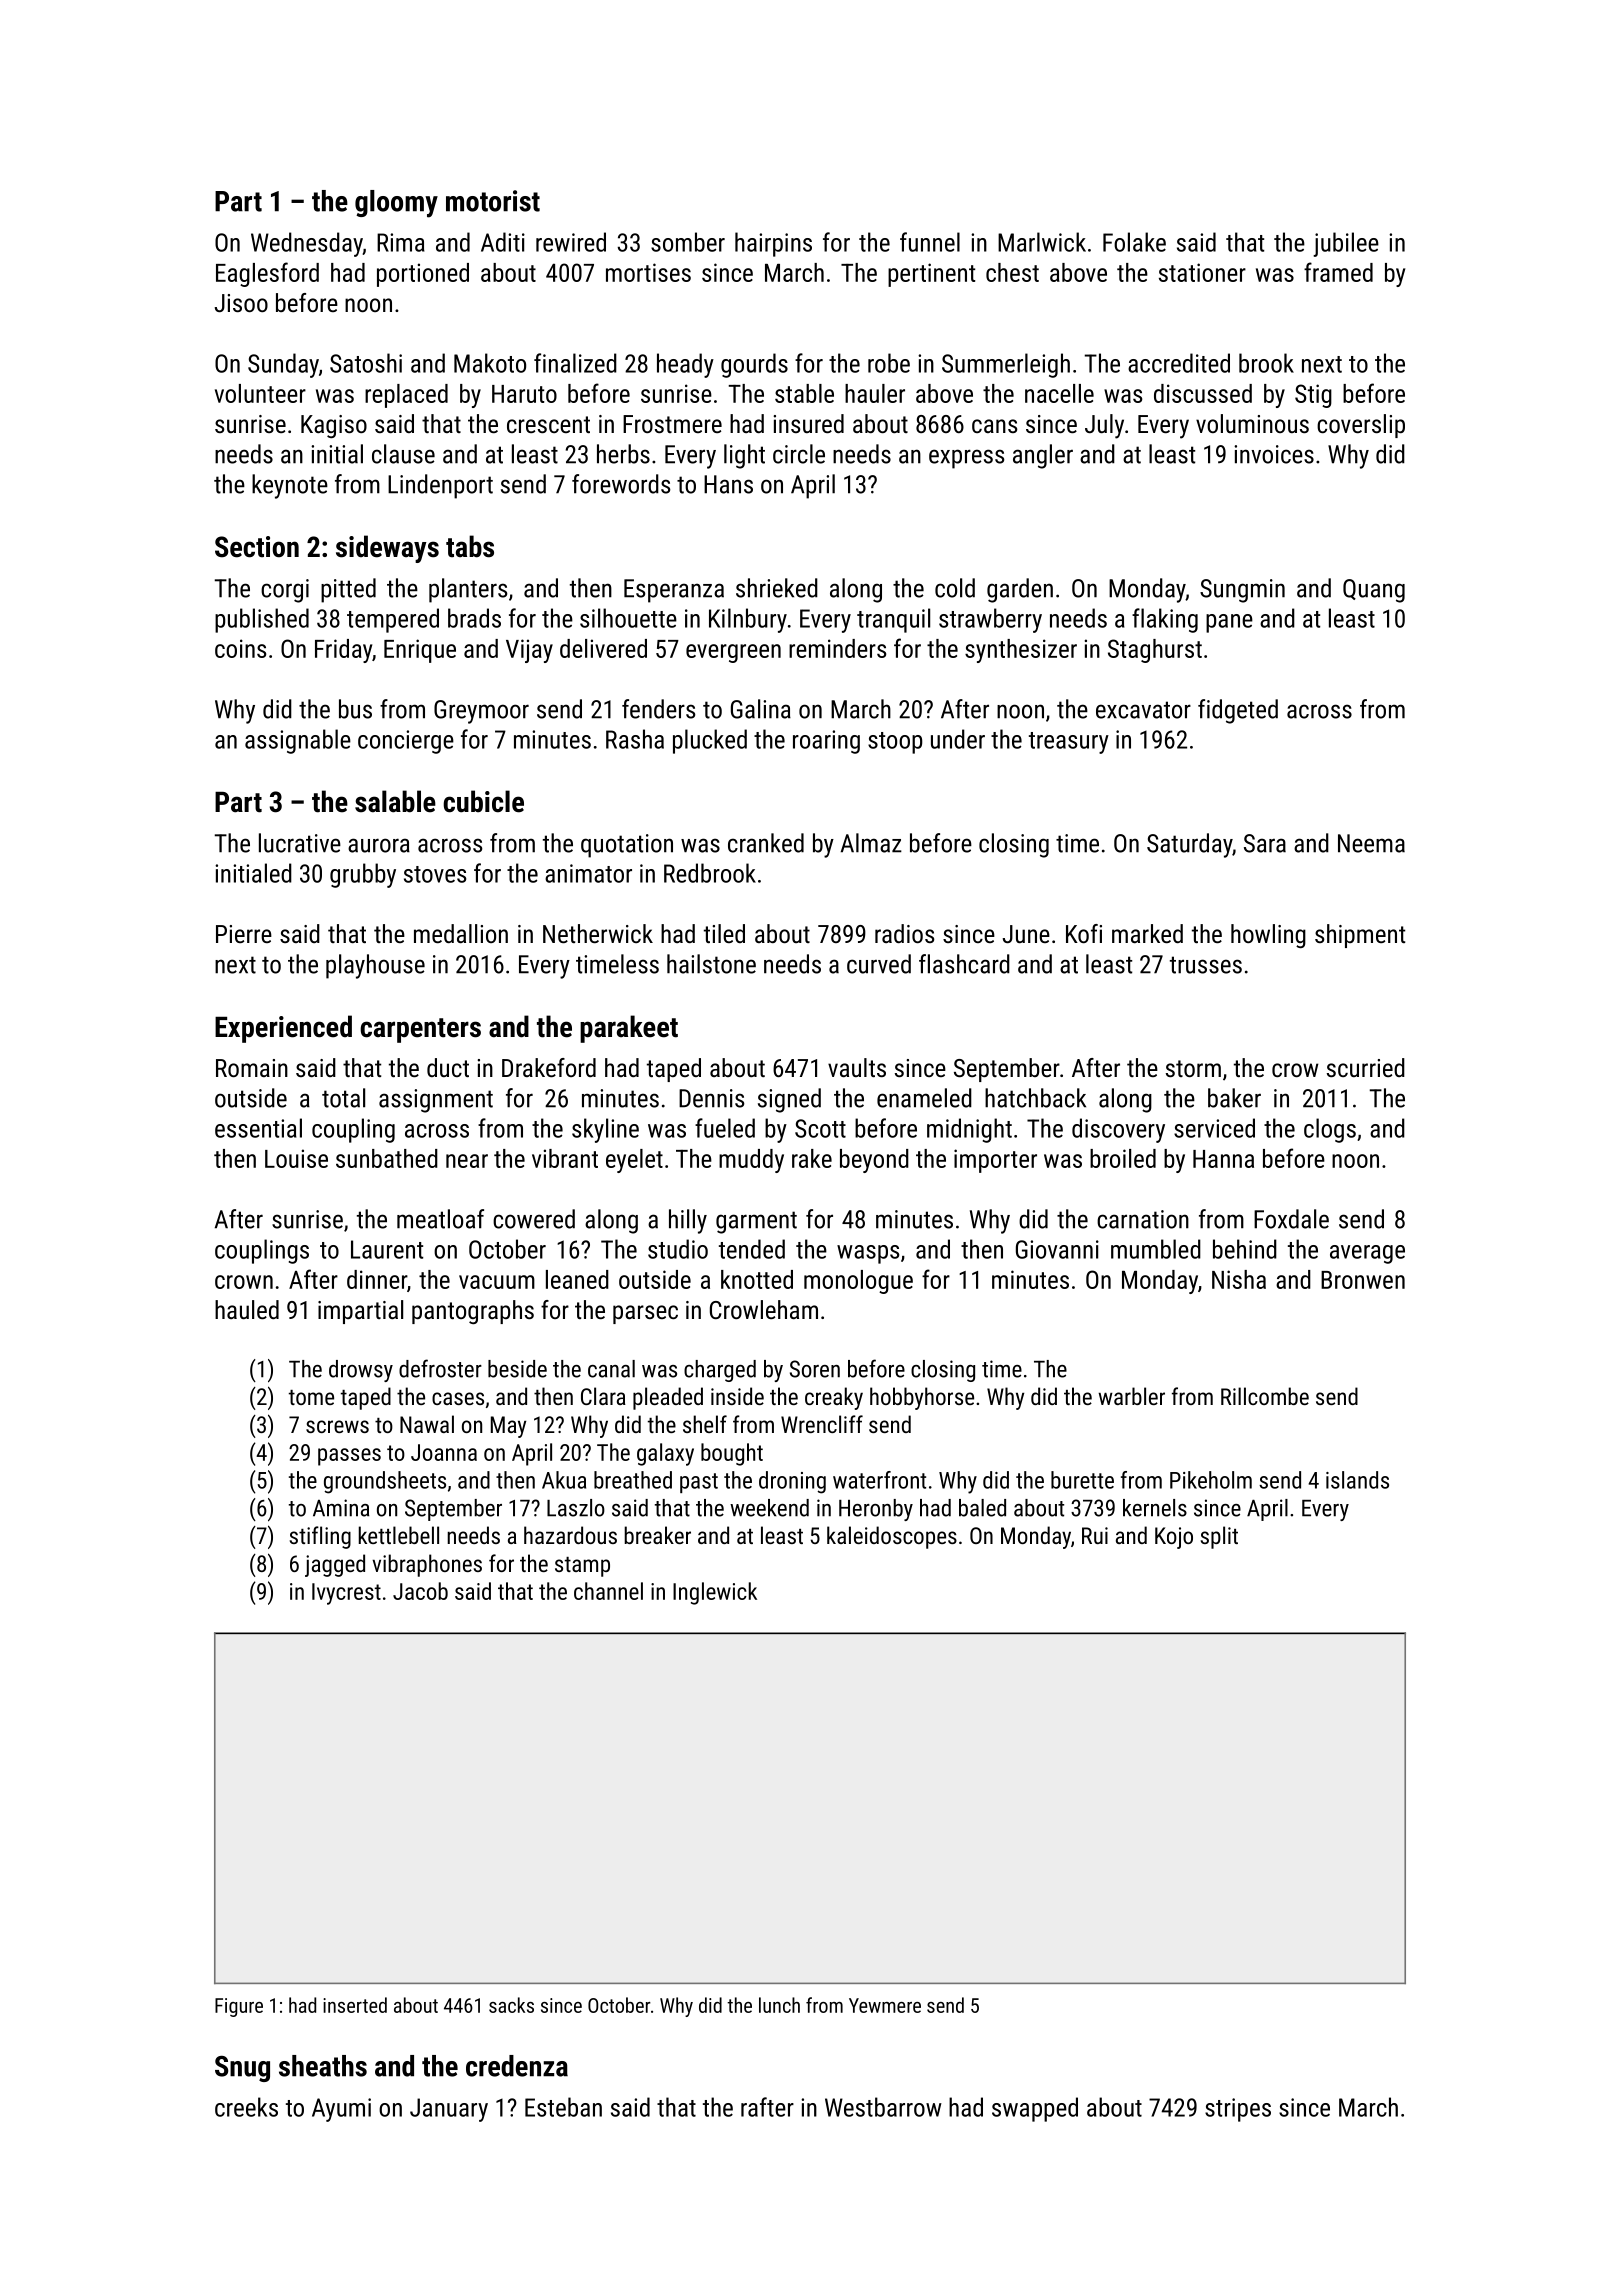 This page has width=1620, height=2292. I want to click on volunteer, so click(260, 393).
